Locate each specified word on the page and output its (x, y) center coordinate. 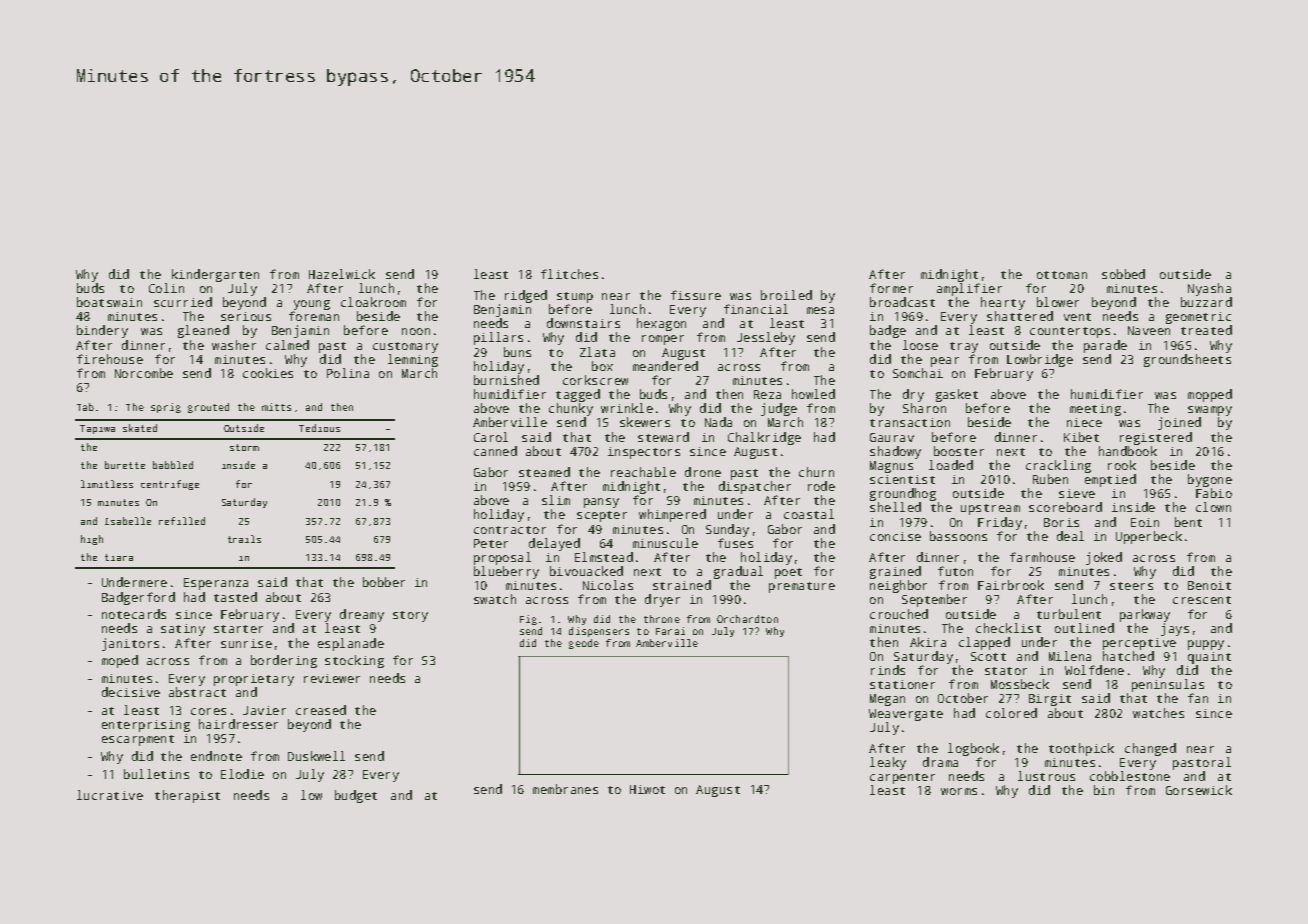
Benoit (1209, 585)
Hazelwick (342, 274)
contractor (510, 530)
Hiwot (647, 789)
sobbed (1123, 274)
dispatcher (755, 487)
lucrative (110, 795)
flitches (569, 274)
